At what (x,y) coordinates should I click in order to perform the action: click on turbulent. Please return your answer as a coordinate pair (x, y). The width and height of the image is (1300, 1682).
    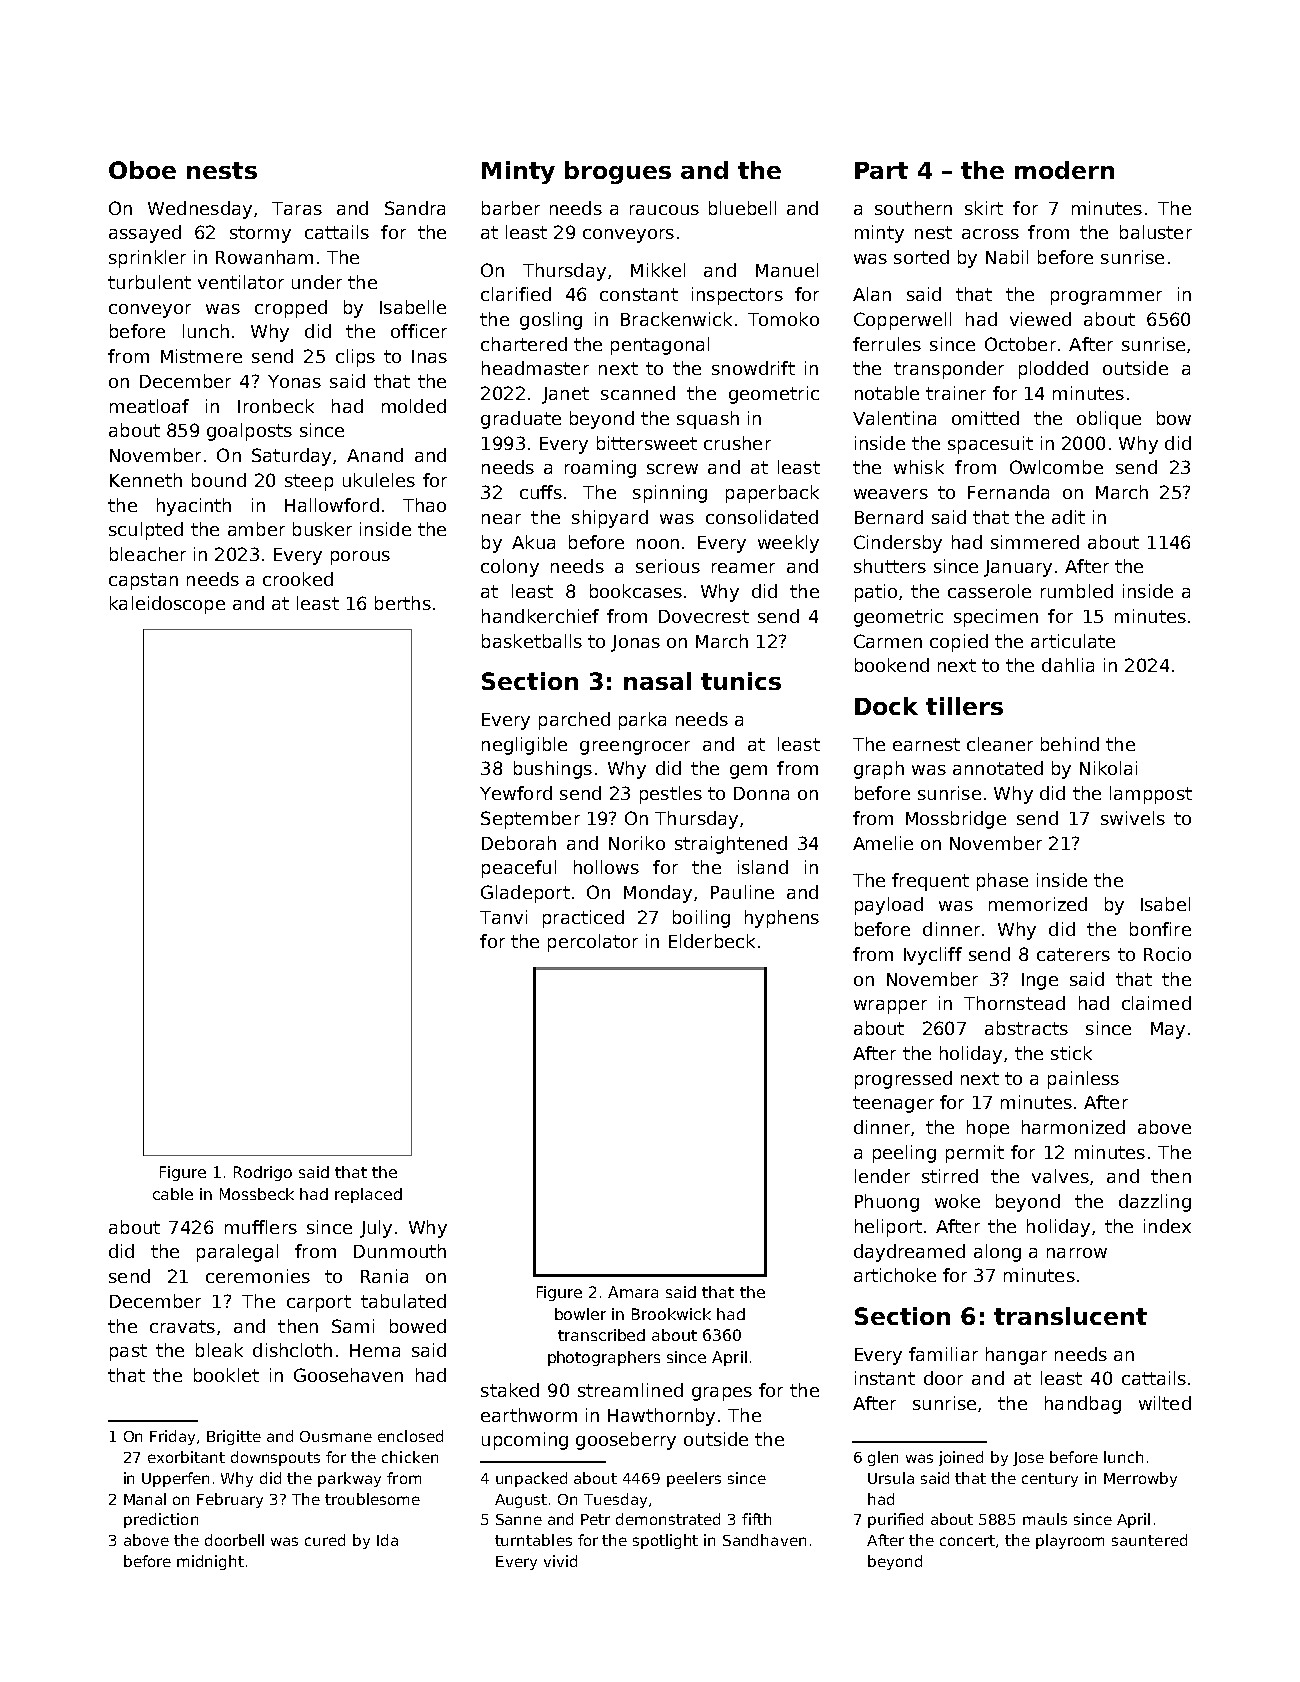
    Looking at the image, I should click on (149, 282).
